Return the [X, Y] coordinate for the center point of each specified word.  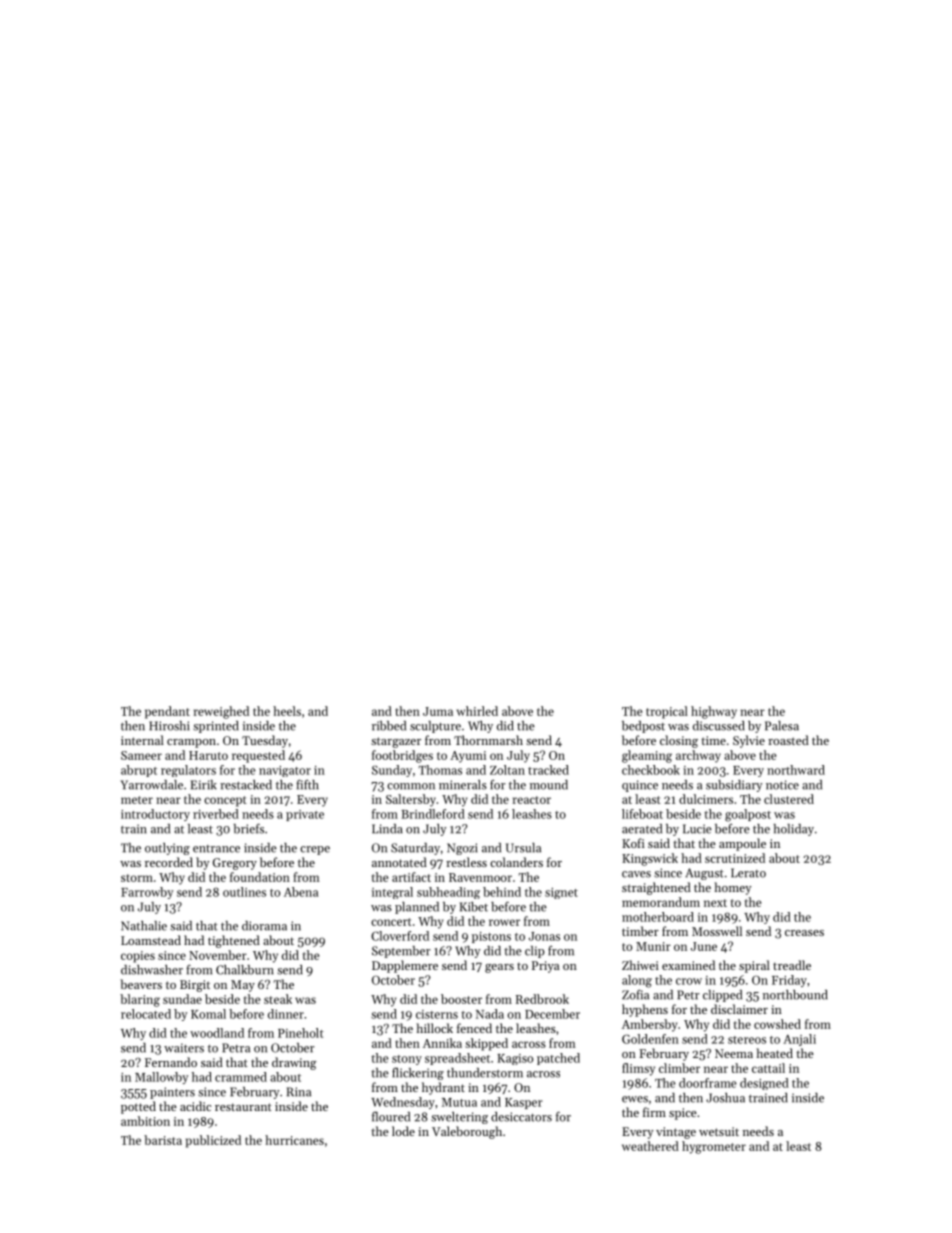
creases [804, 933]
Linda [387, 829]
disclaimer [739, 1009]
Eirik [204, 785]
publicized [213, 1141]
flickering [418, 1073]
